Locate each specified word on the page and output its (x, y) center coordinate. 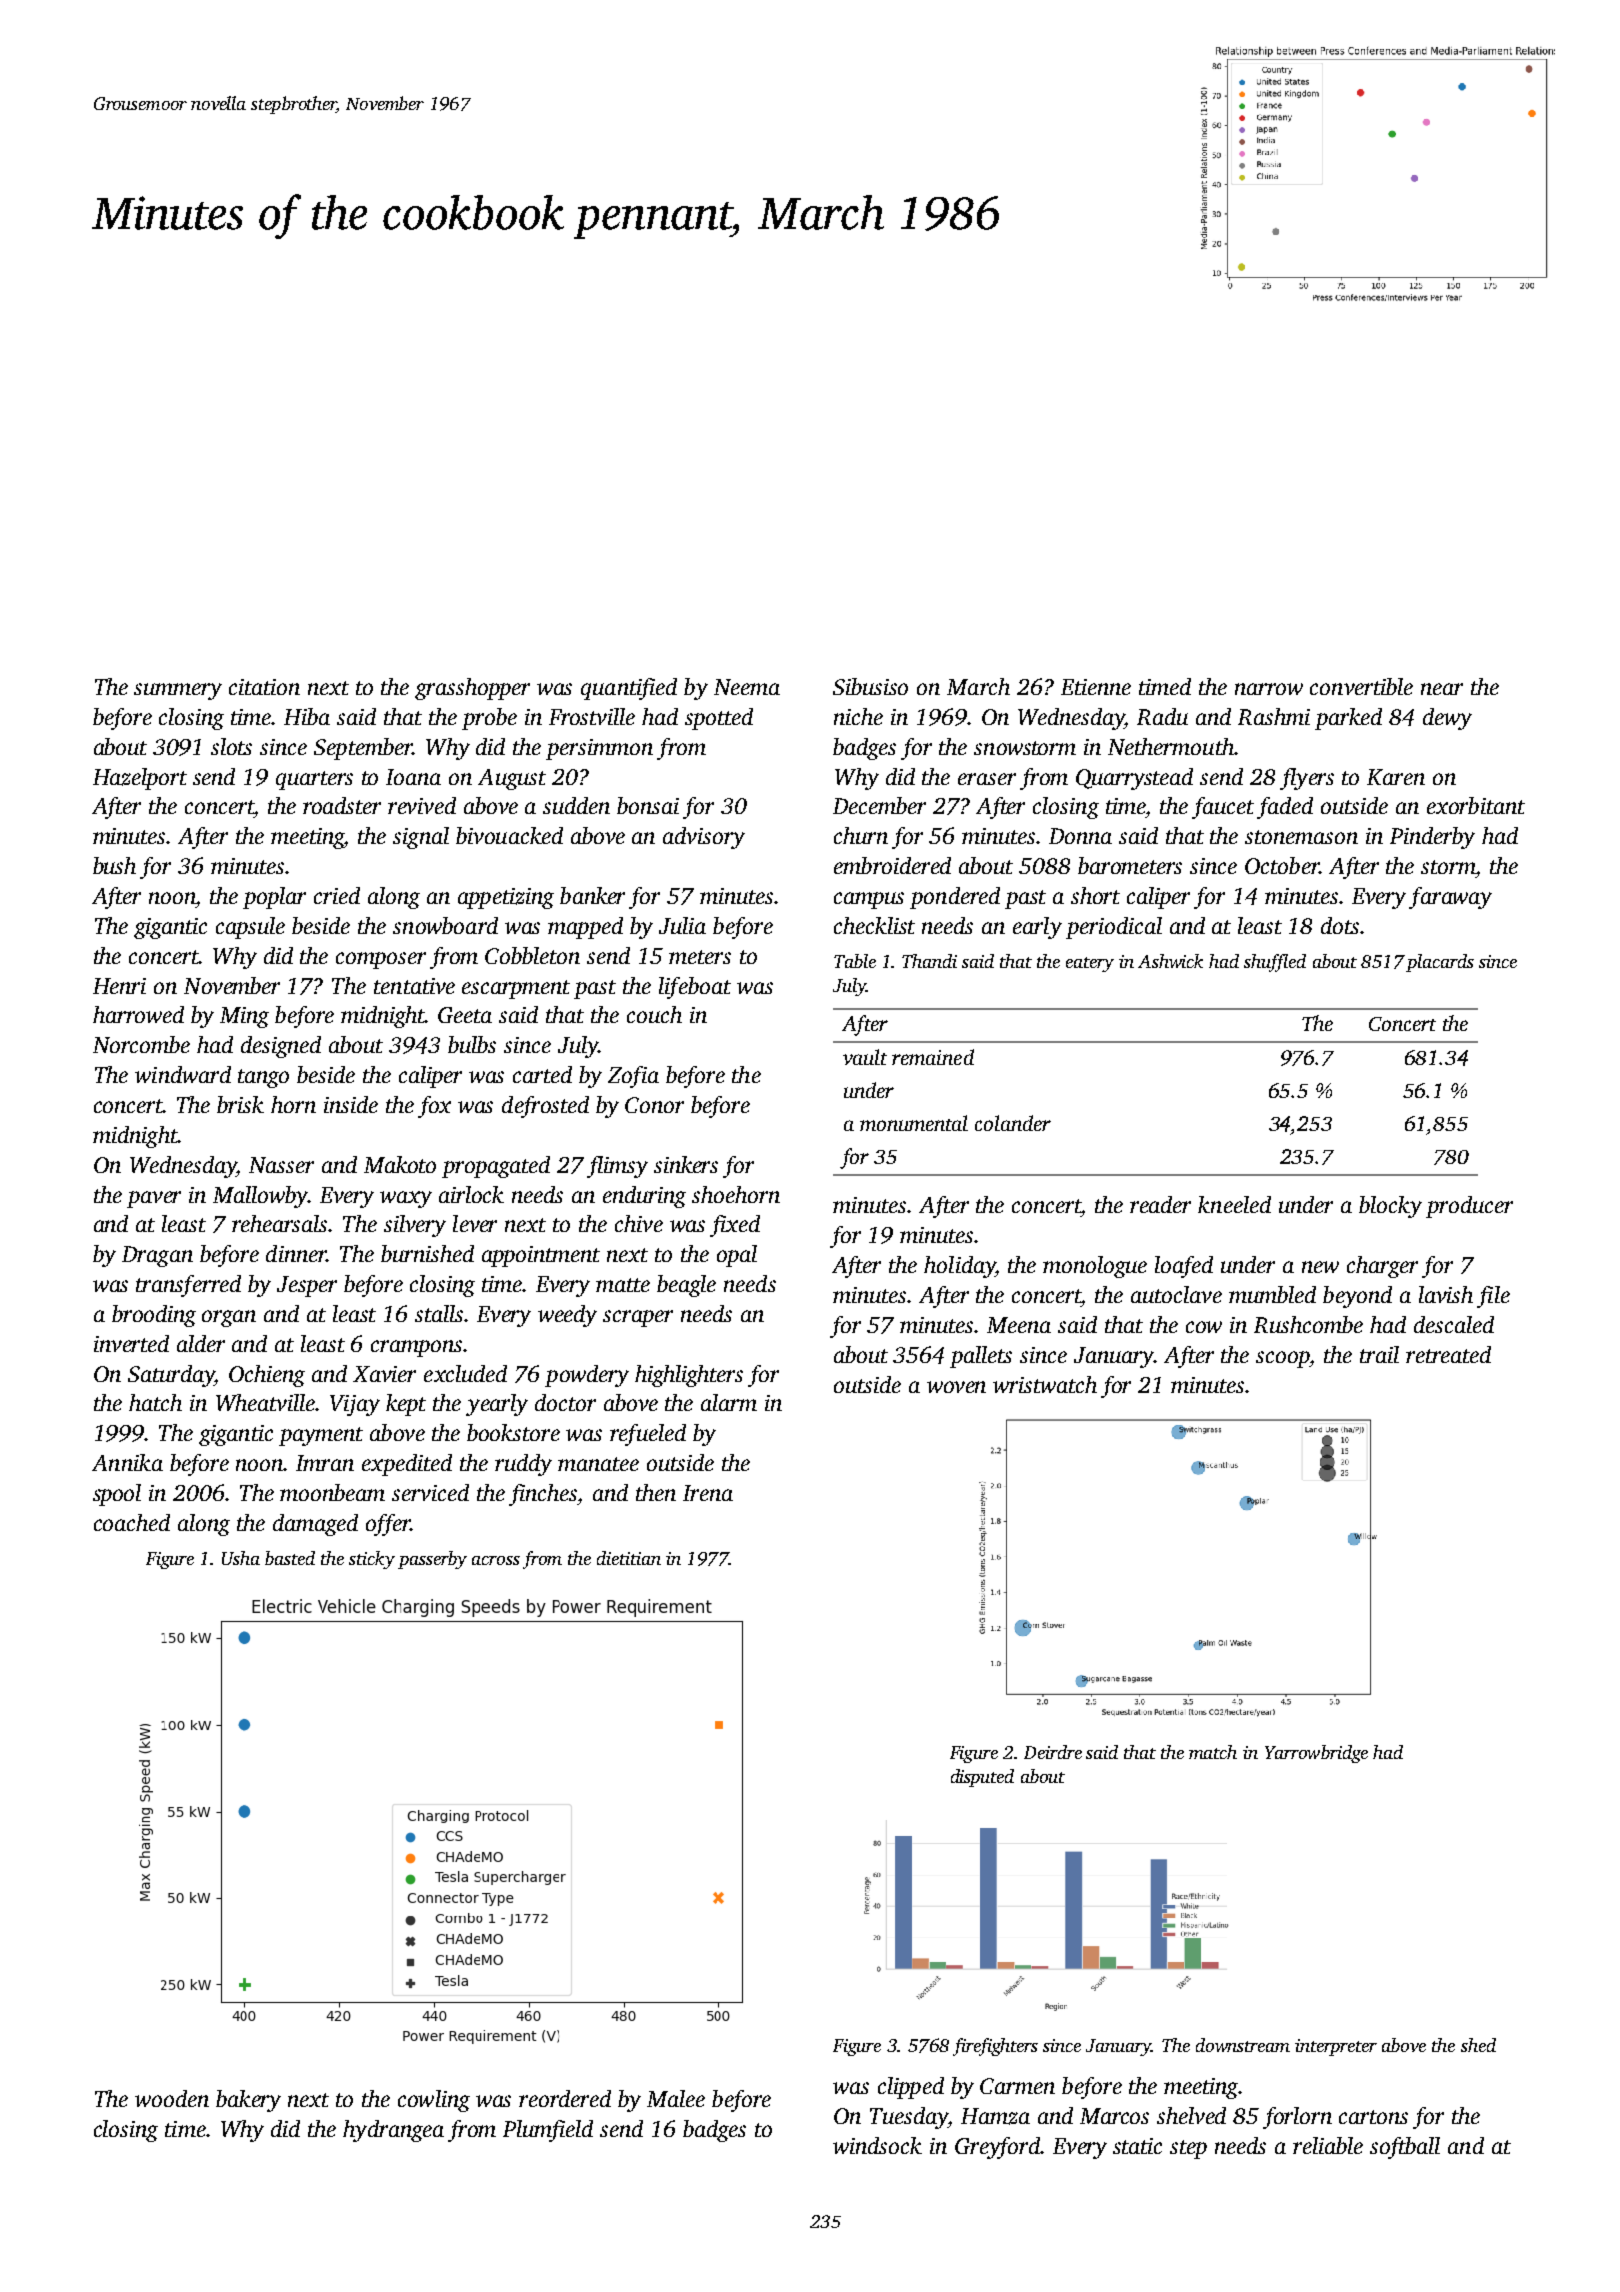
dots (1340, 925)
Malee (676, 2098)
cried (337, 895)
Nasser (281, 1165)
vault (865, 1057)
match (1213, 1752)
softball (1405, 2148)
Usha (241, 1558)
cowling (434, 2101)
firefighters (995, 2047)
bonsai (648, 805)
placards (1440, 963)
